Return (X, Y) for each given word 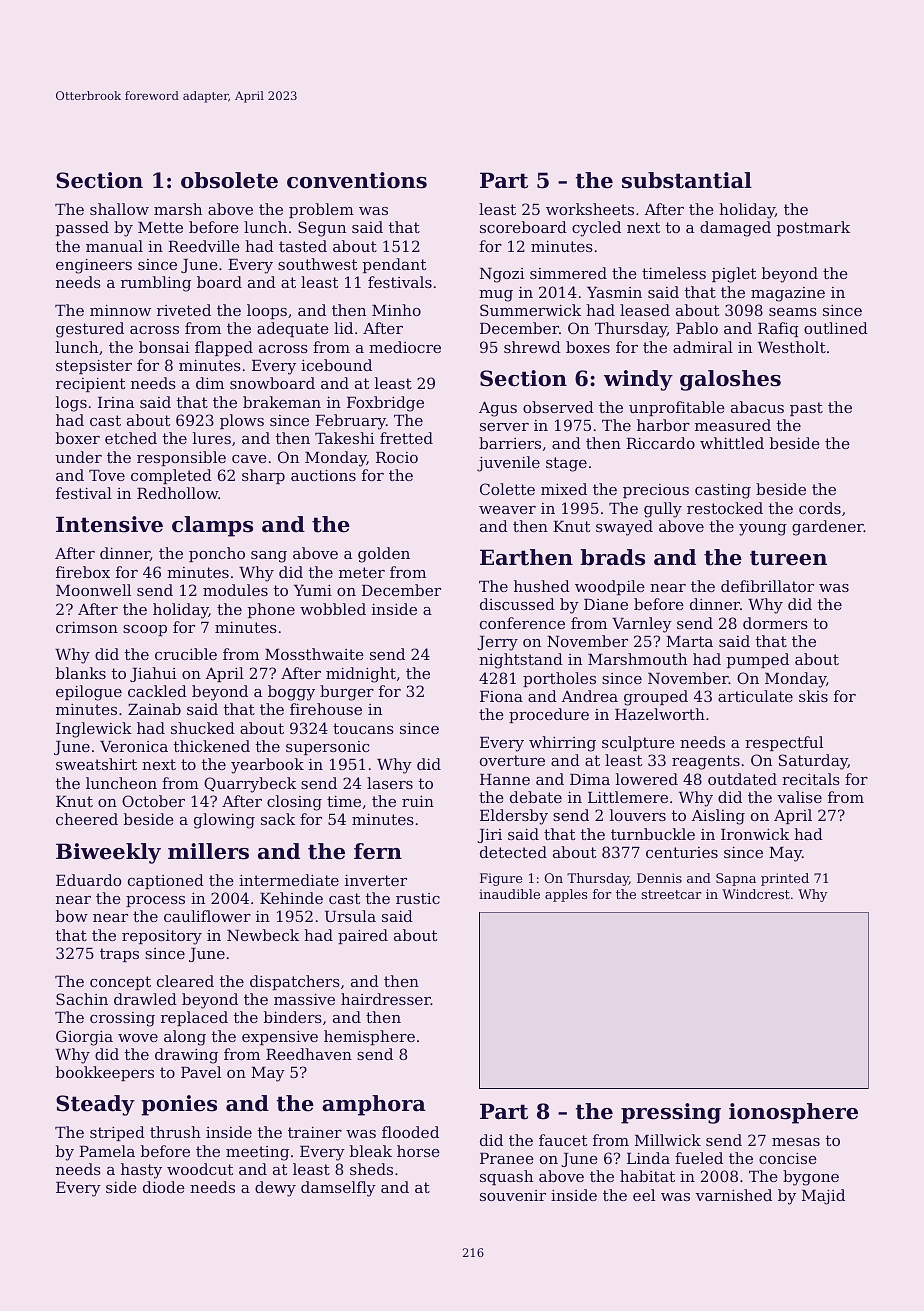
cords (820, 508)
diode (164, 1187)
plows (242, 421)
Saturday (813, 762)
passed (82, 228)
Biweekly (108, 853)
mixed (564, 489)
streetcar (671, 894)
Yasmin (614, 292)
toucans (363, 728)
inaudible (509, 894)
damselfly (338, 1189)
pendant (394, 265)
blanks (81, 673)
